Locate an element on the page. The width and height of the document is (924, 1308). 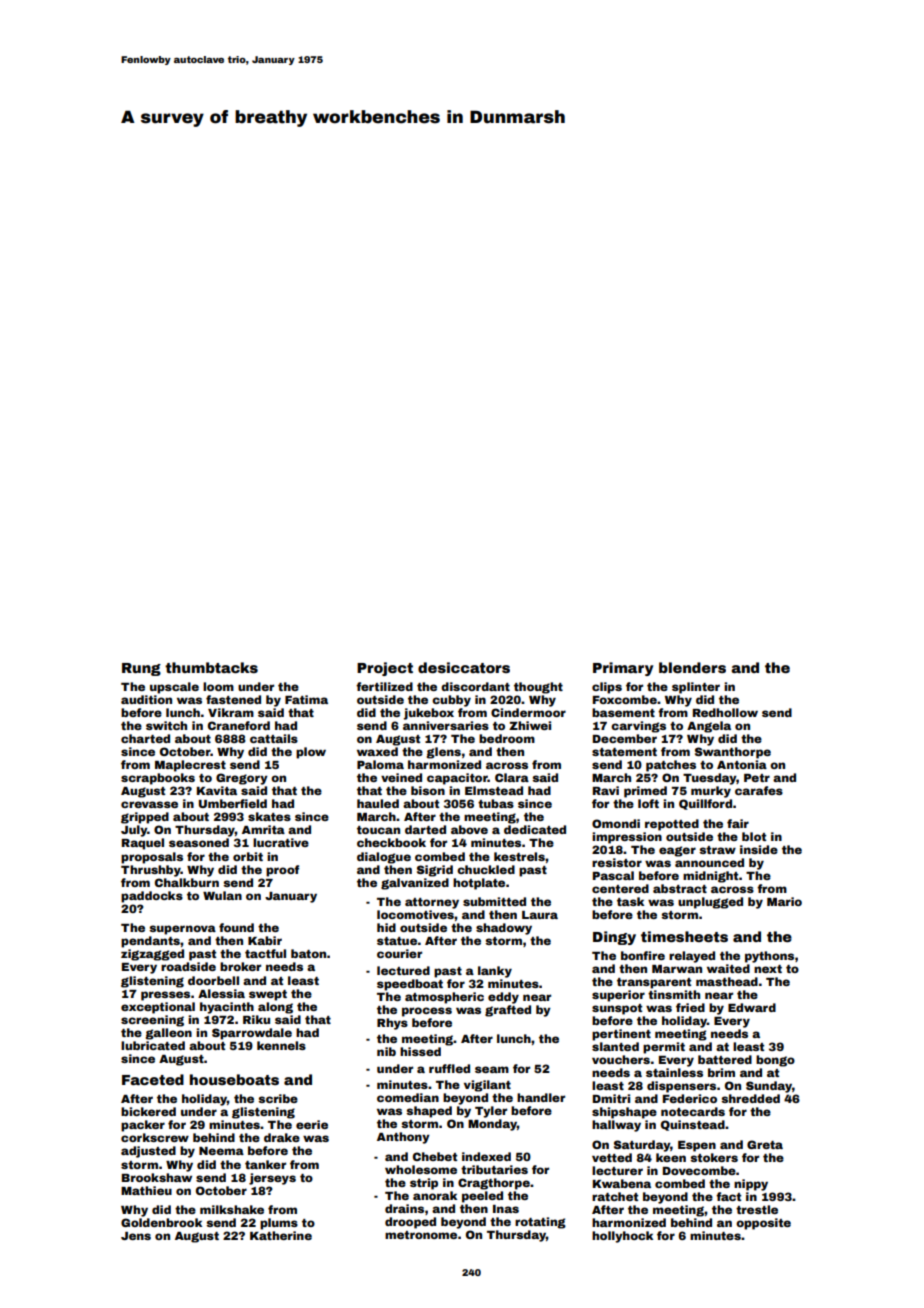
shadowy is located at coordinates (504, 929).
